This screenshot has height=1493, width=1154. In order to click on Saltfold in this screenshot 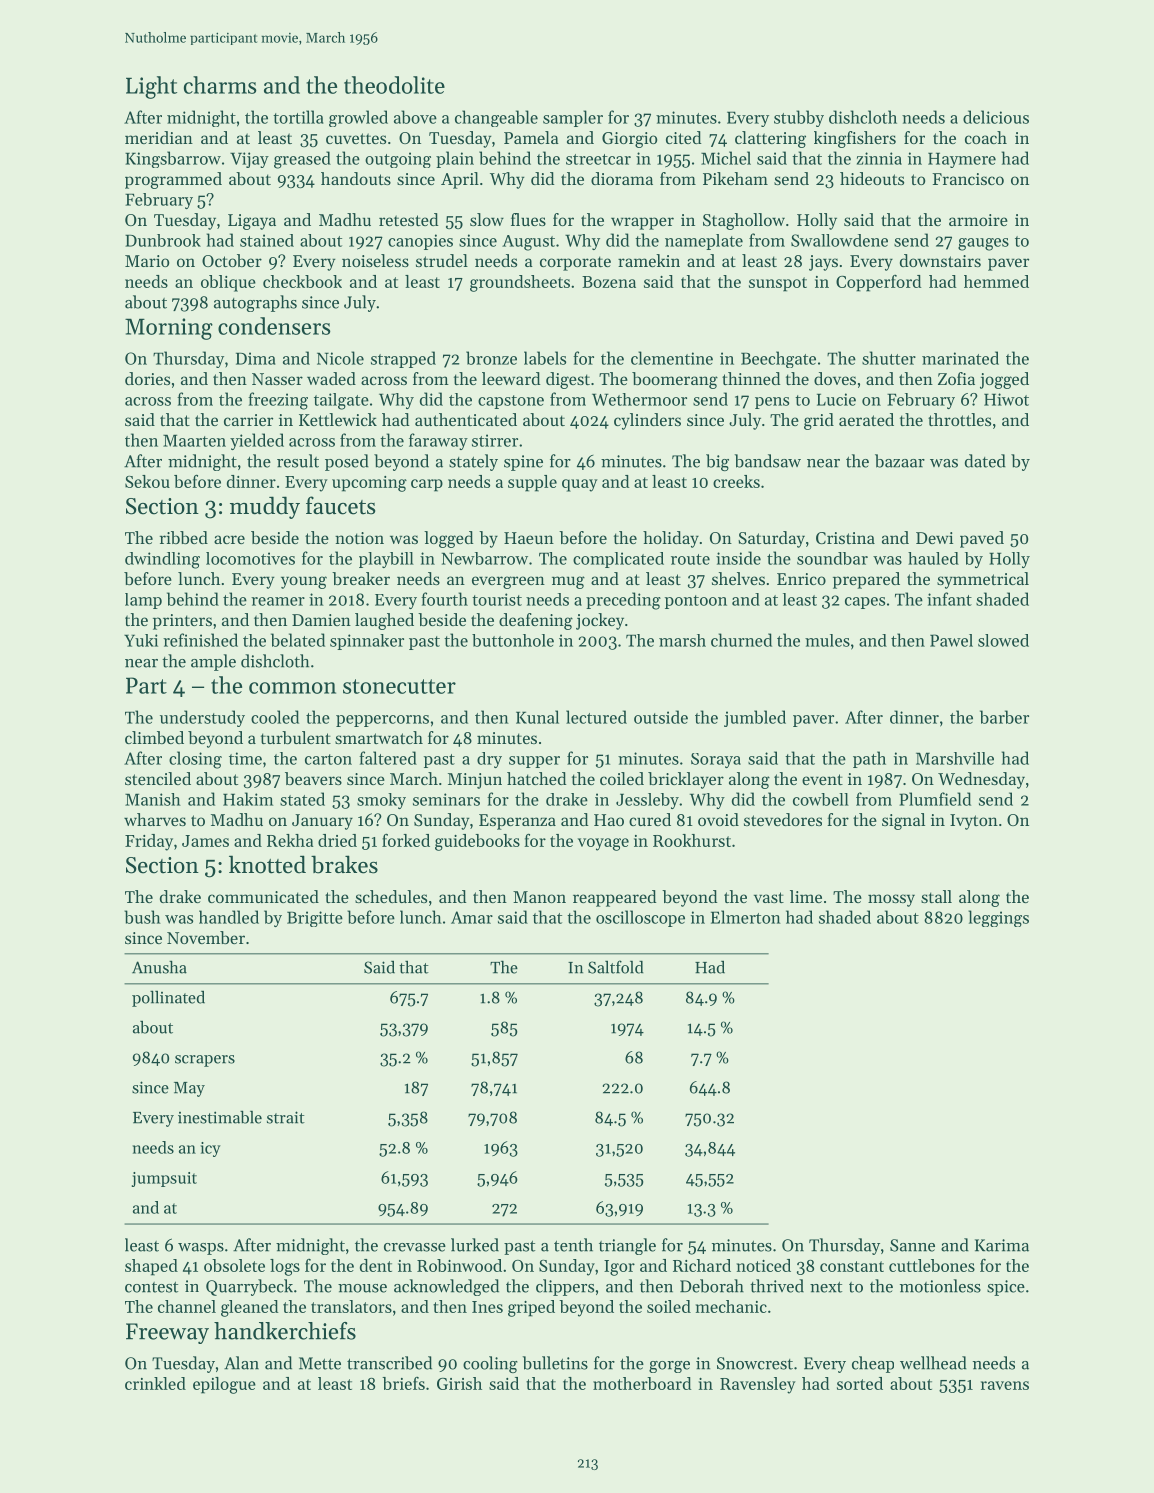, I will do `click(615, 967)`.
